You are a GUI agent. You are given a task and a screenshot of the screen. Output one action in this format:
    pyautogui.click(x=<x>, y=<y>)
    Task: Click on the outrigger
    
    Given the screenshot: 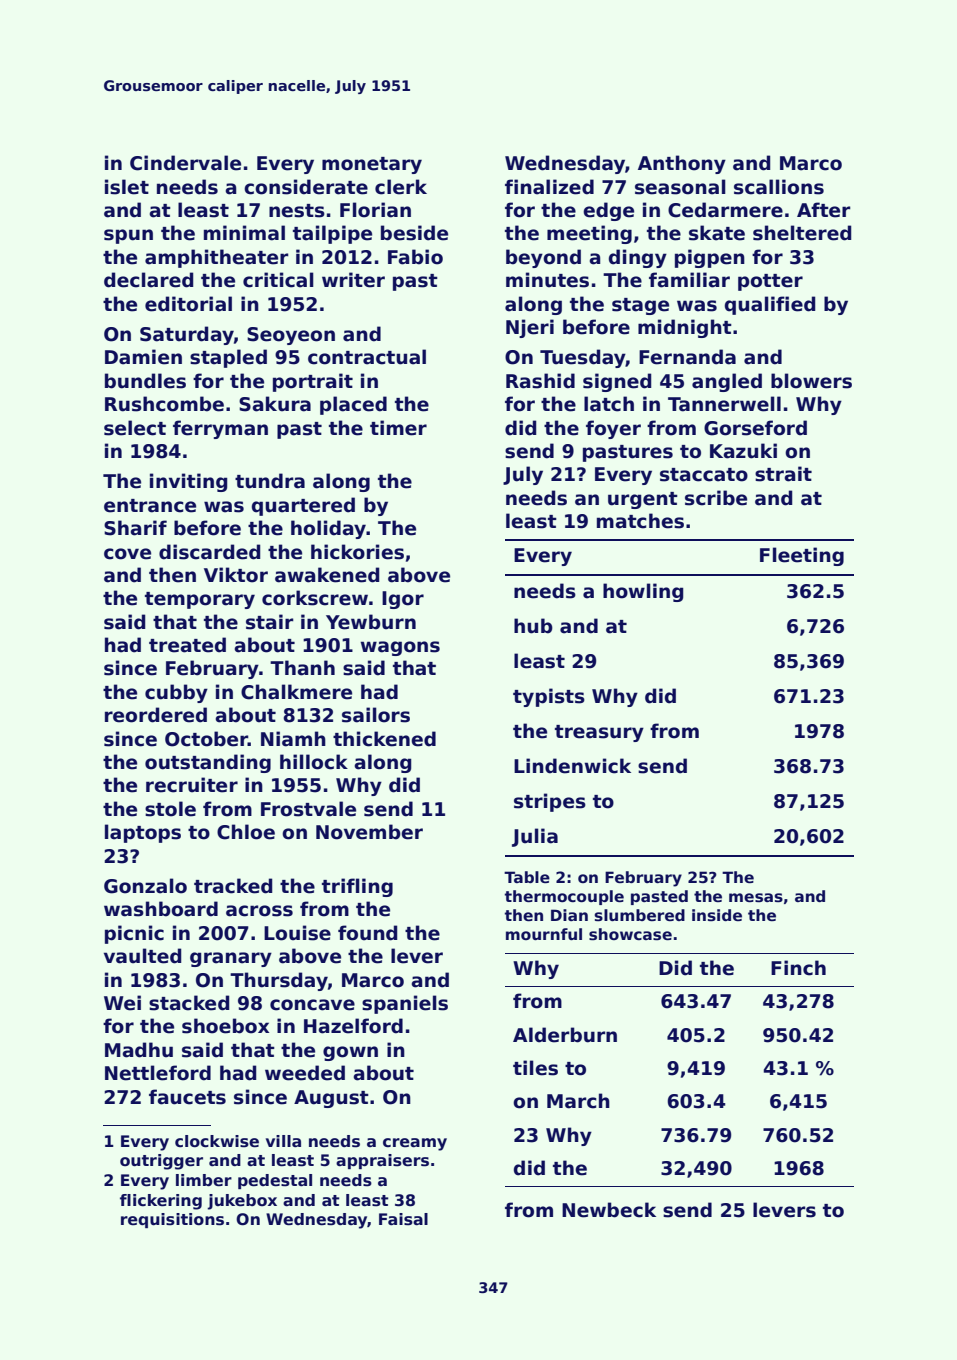 What is the action you would take?
    pyautogui.click(x=161, y=1162)
